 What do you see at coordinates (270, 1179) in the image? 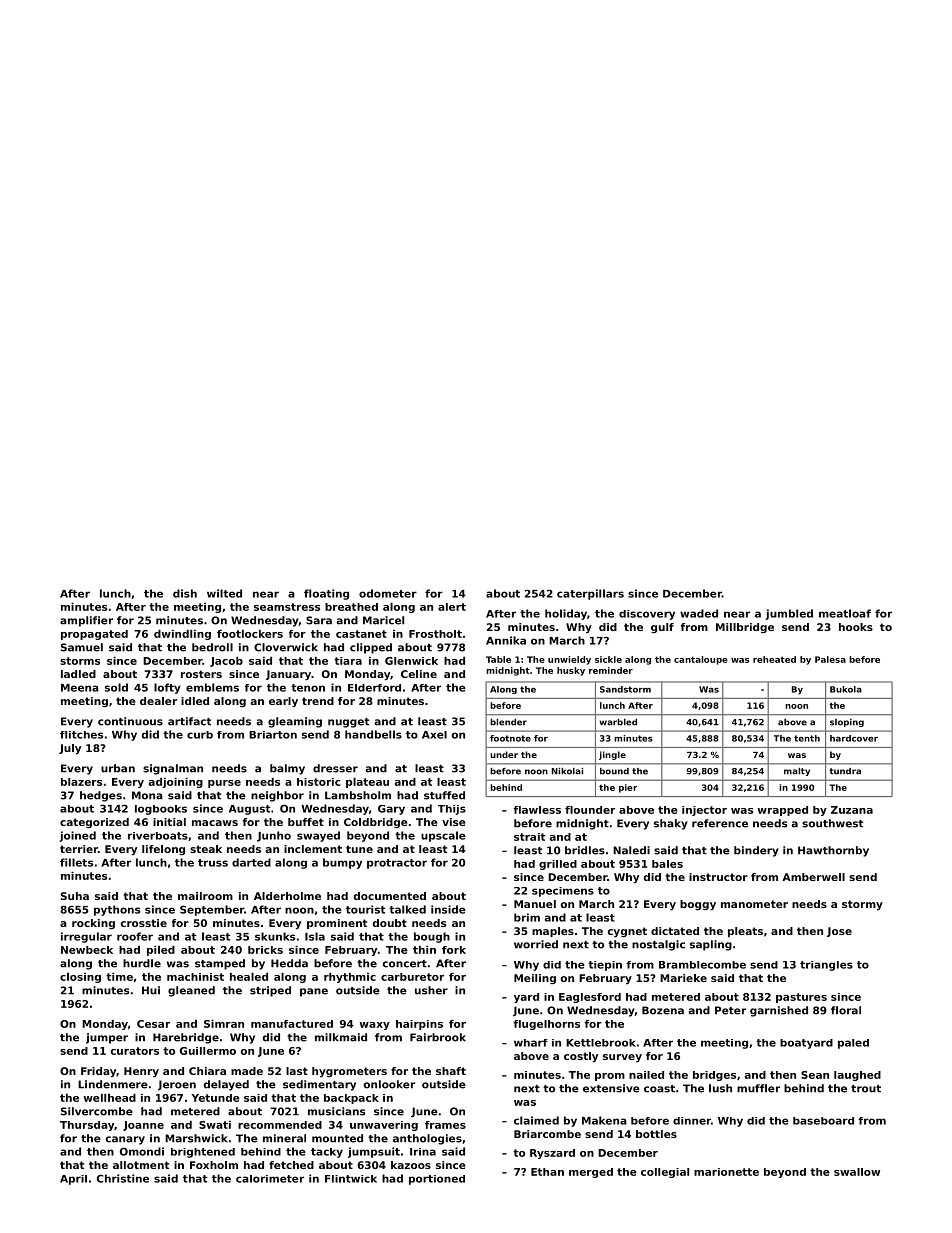
I see `calorimeter` at bounding box center [270, 1179].
